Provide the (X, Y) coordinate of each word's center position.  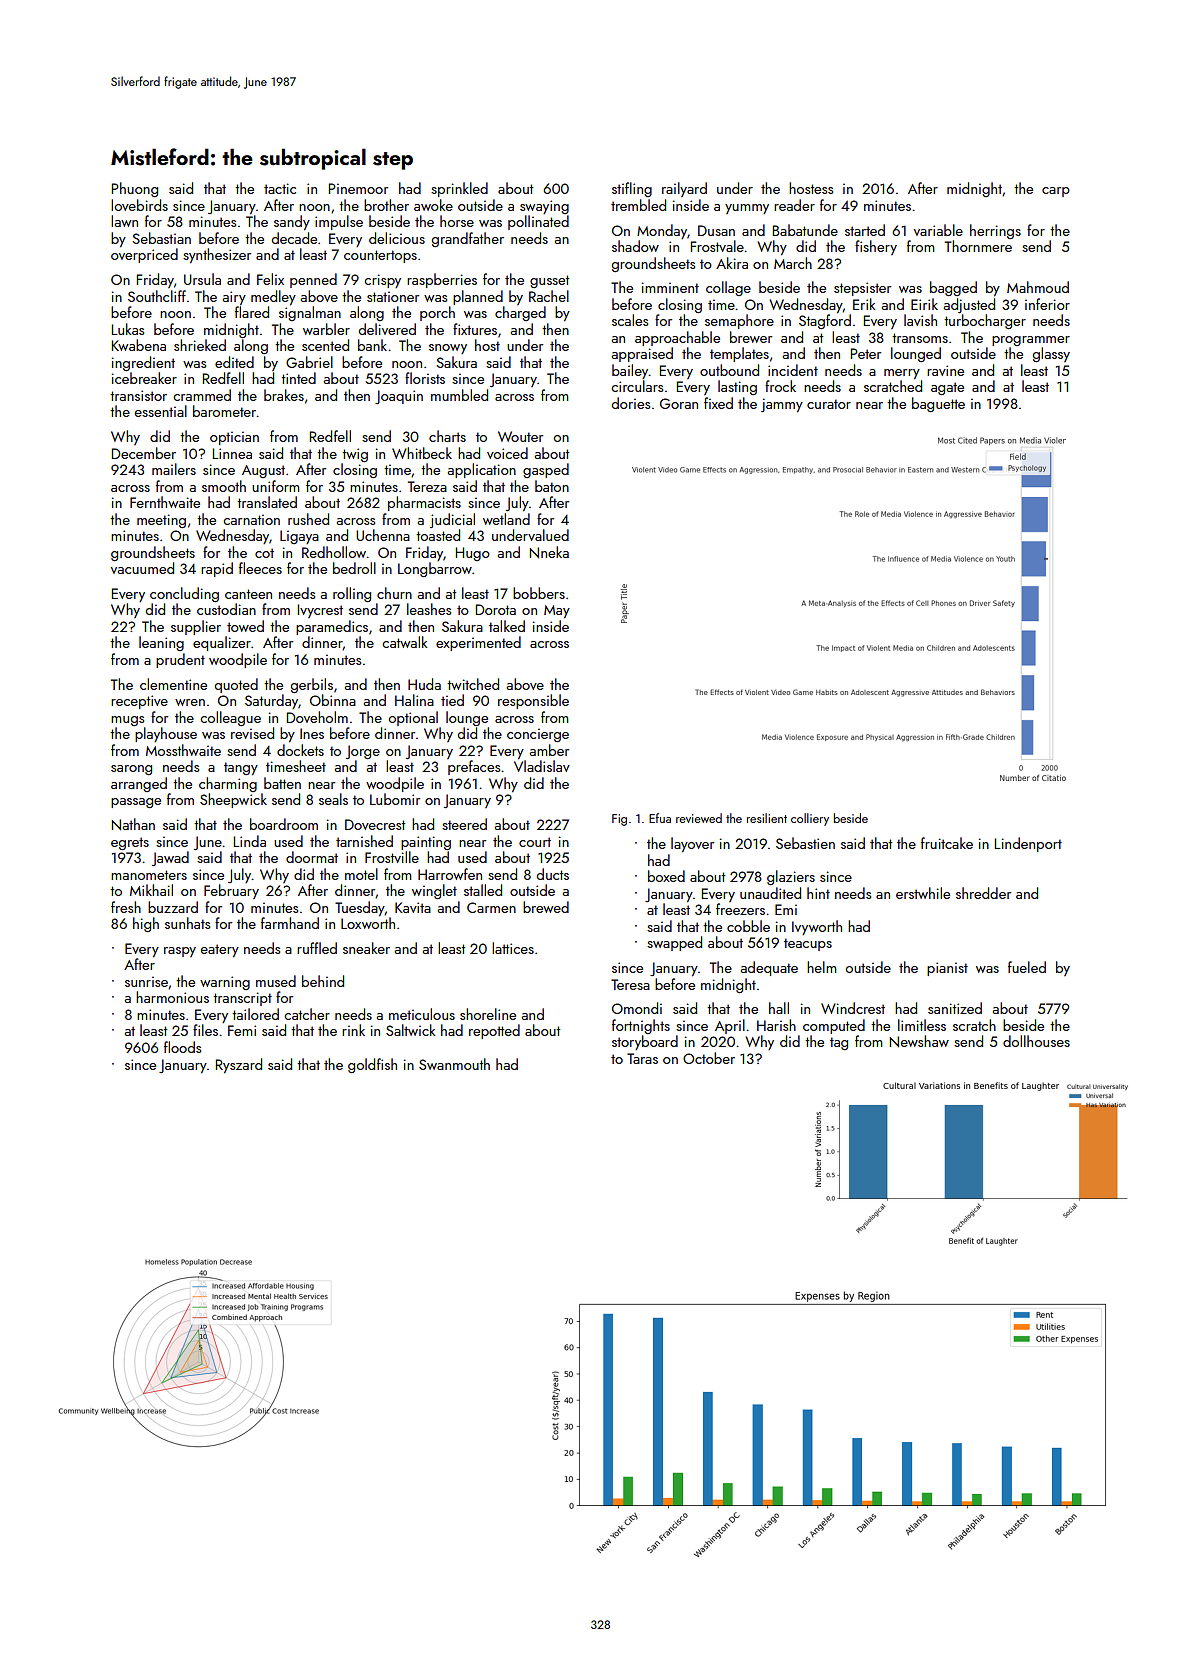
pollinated (538, 222)
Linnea (232, 453)
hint (818, 893)
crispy (382, 281)
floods (182, 1047)
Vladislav (542, 766)
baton (552, 486)
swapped (674, 943)
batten (282, 783)
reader (794, 205)
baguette (938, 404)
